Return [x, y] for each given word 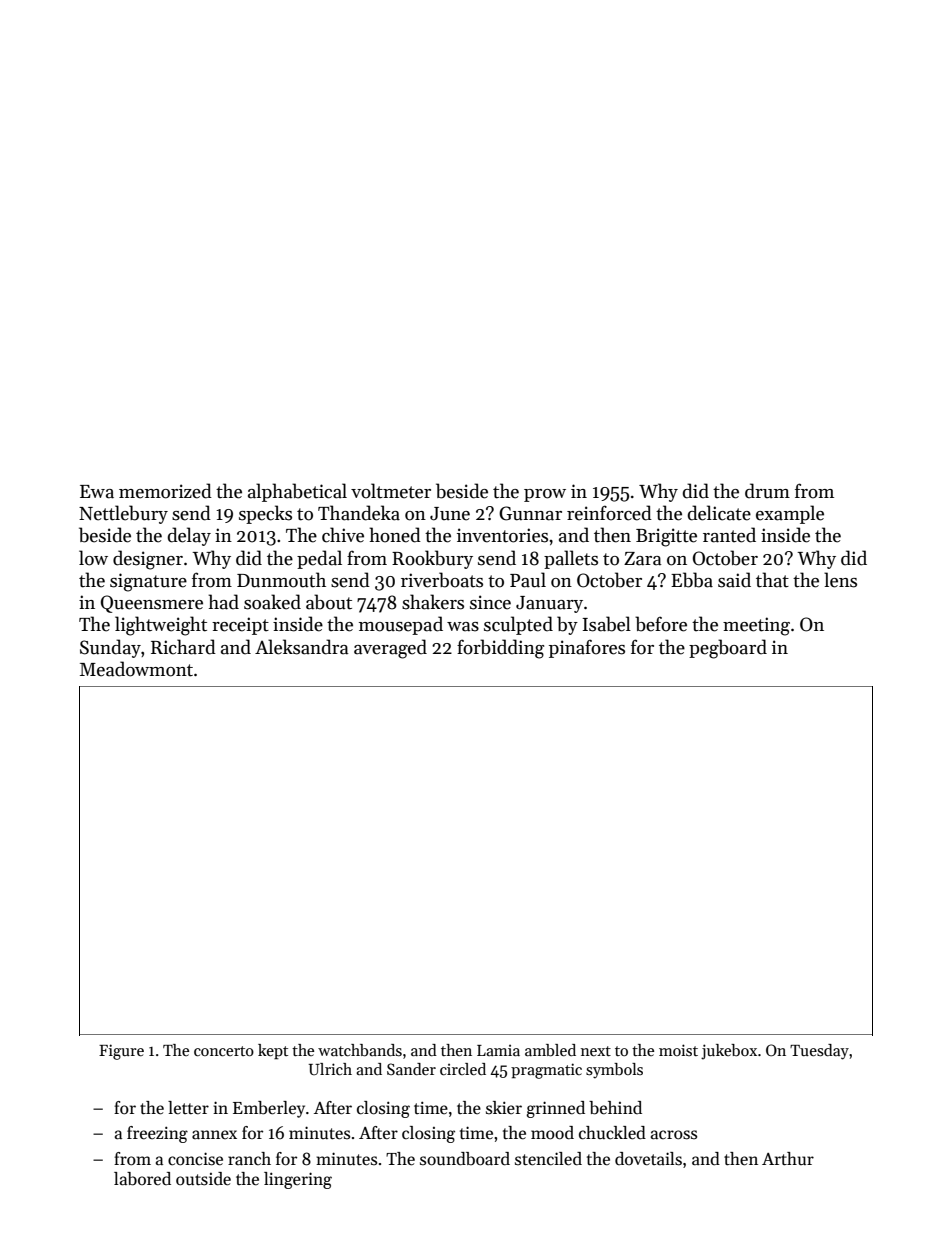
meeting [756, 626]
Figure [121, 1052]
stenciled [548, 1159]
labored [142, 1179]
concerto [224, 1051]
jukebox [729, 1052]
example [790, 514]
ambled [550, 1050]
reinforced [609, 513]
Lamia [498, 1050]
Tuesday [819, 1052]
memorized [165, 491]
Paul [528, 580]
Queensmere [152, 604]
